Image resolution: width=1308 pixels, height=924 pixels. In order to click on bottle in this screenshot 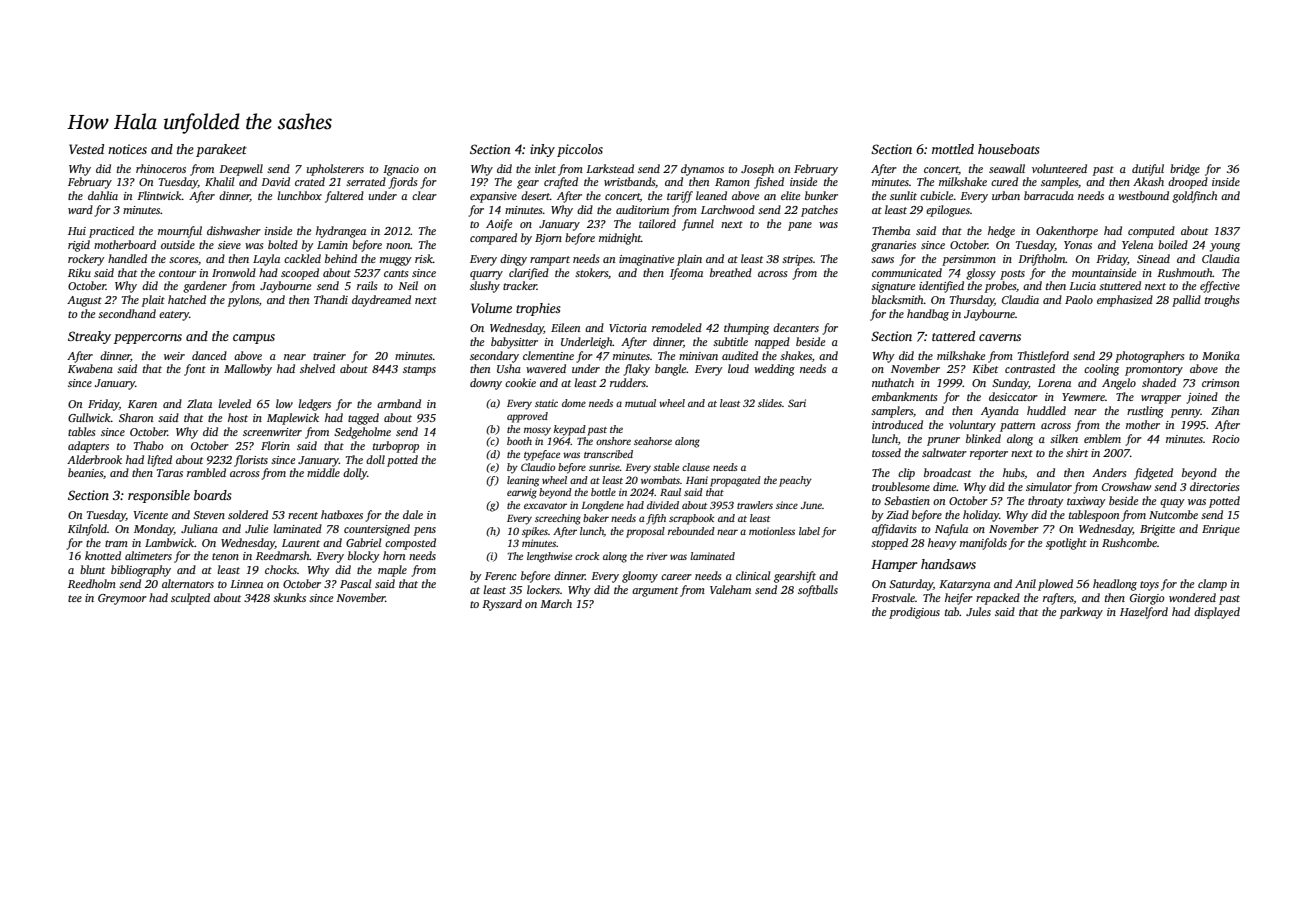, I will do `click(603, 492)`.
